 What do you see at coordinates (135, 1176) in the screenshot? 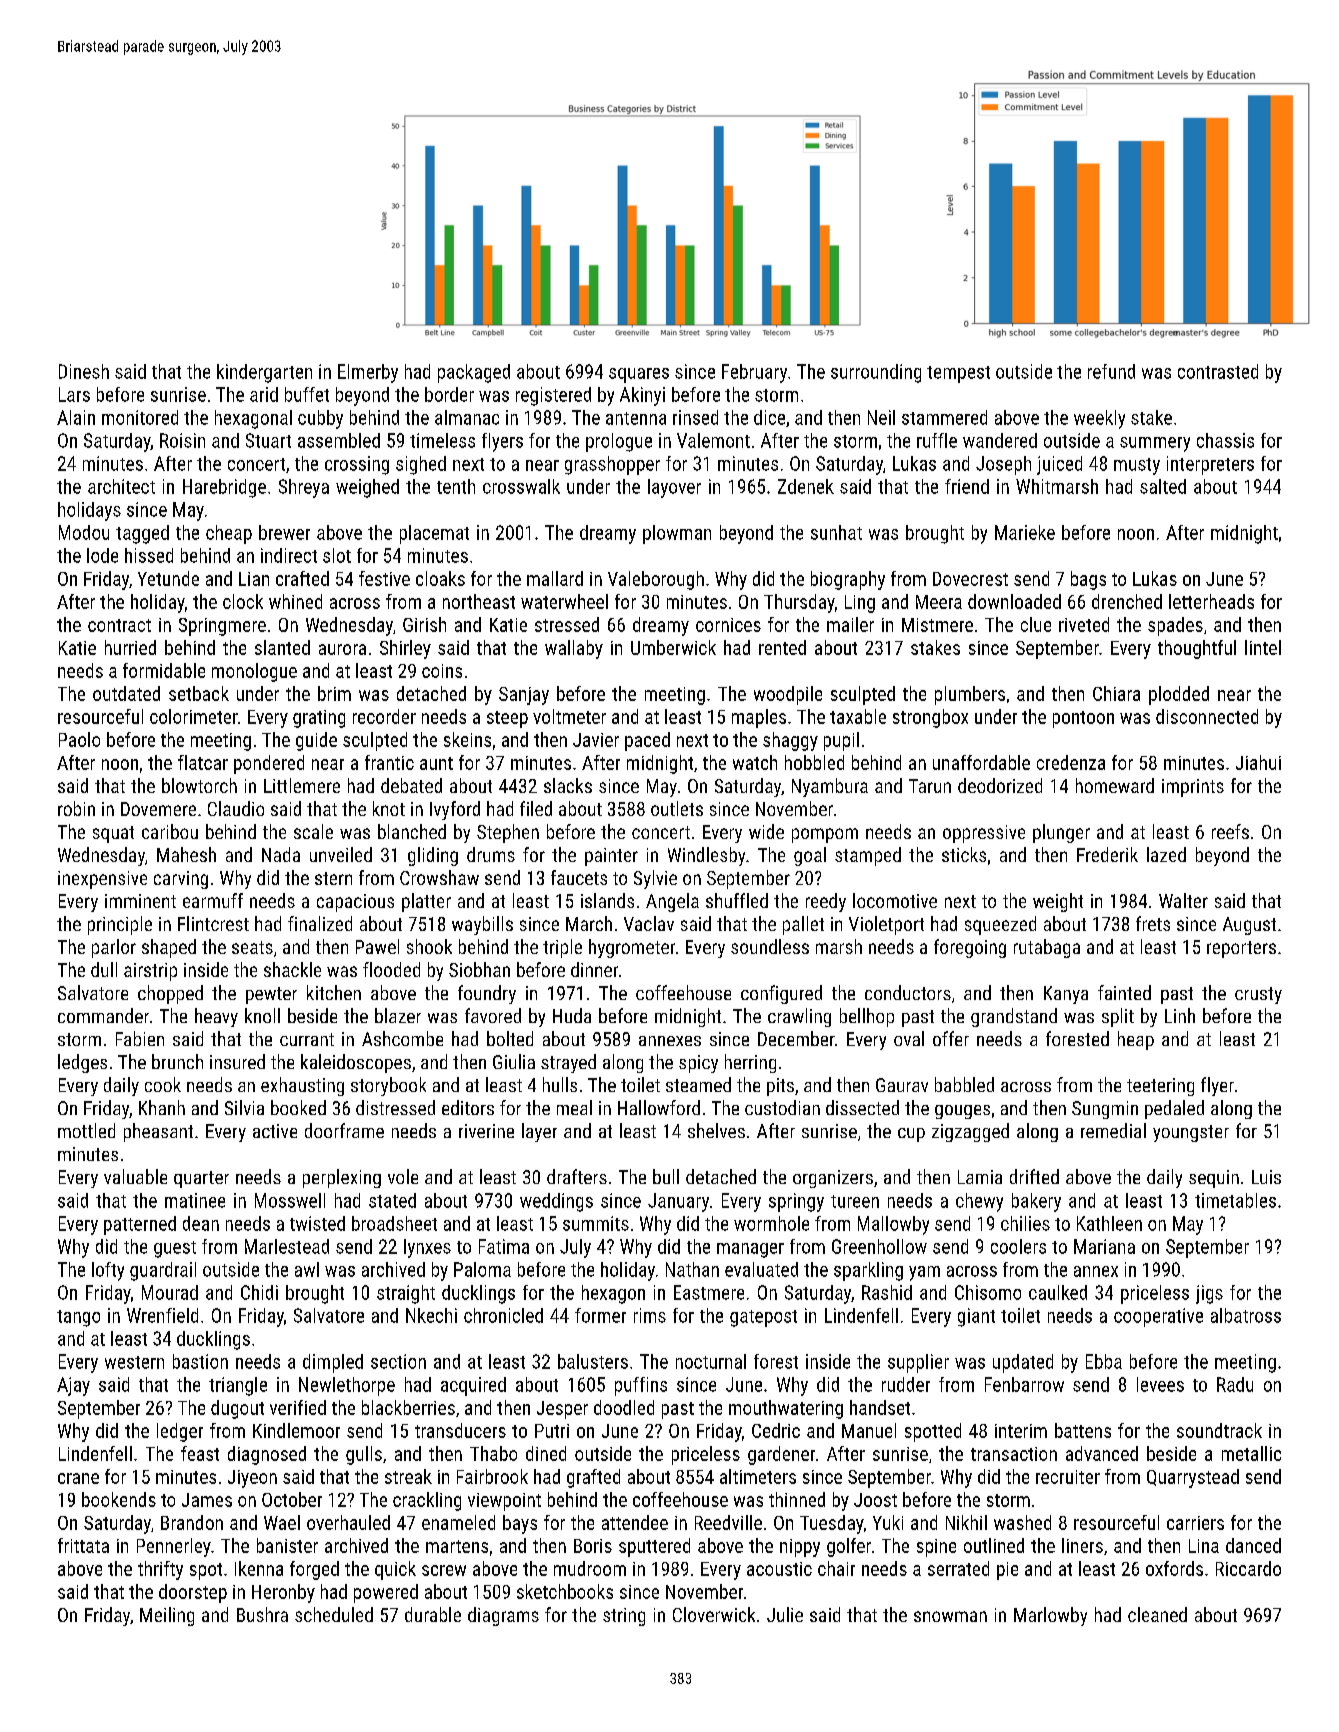
I see `valuable` at bounding box center [135, 1176].
